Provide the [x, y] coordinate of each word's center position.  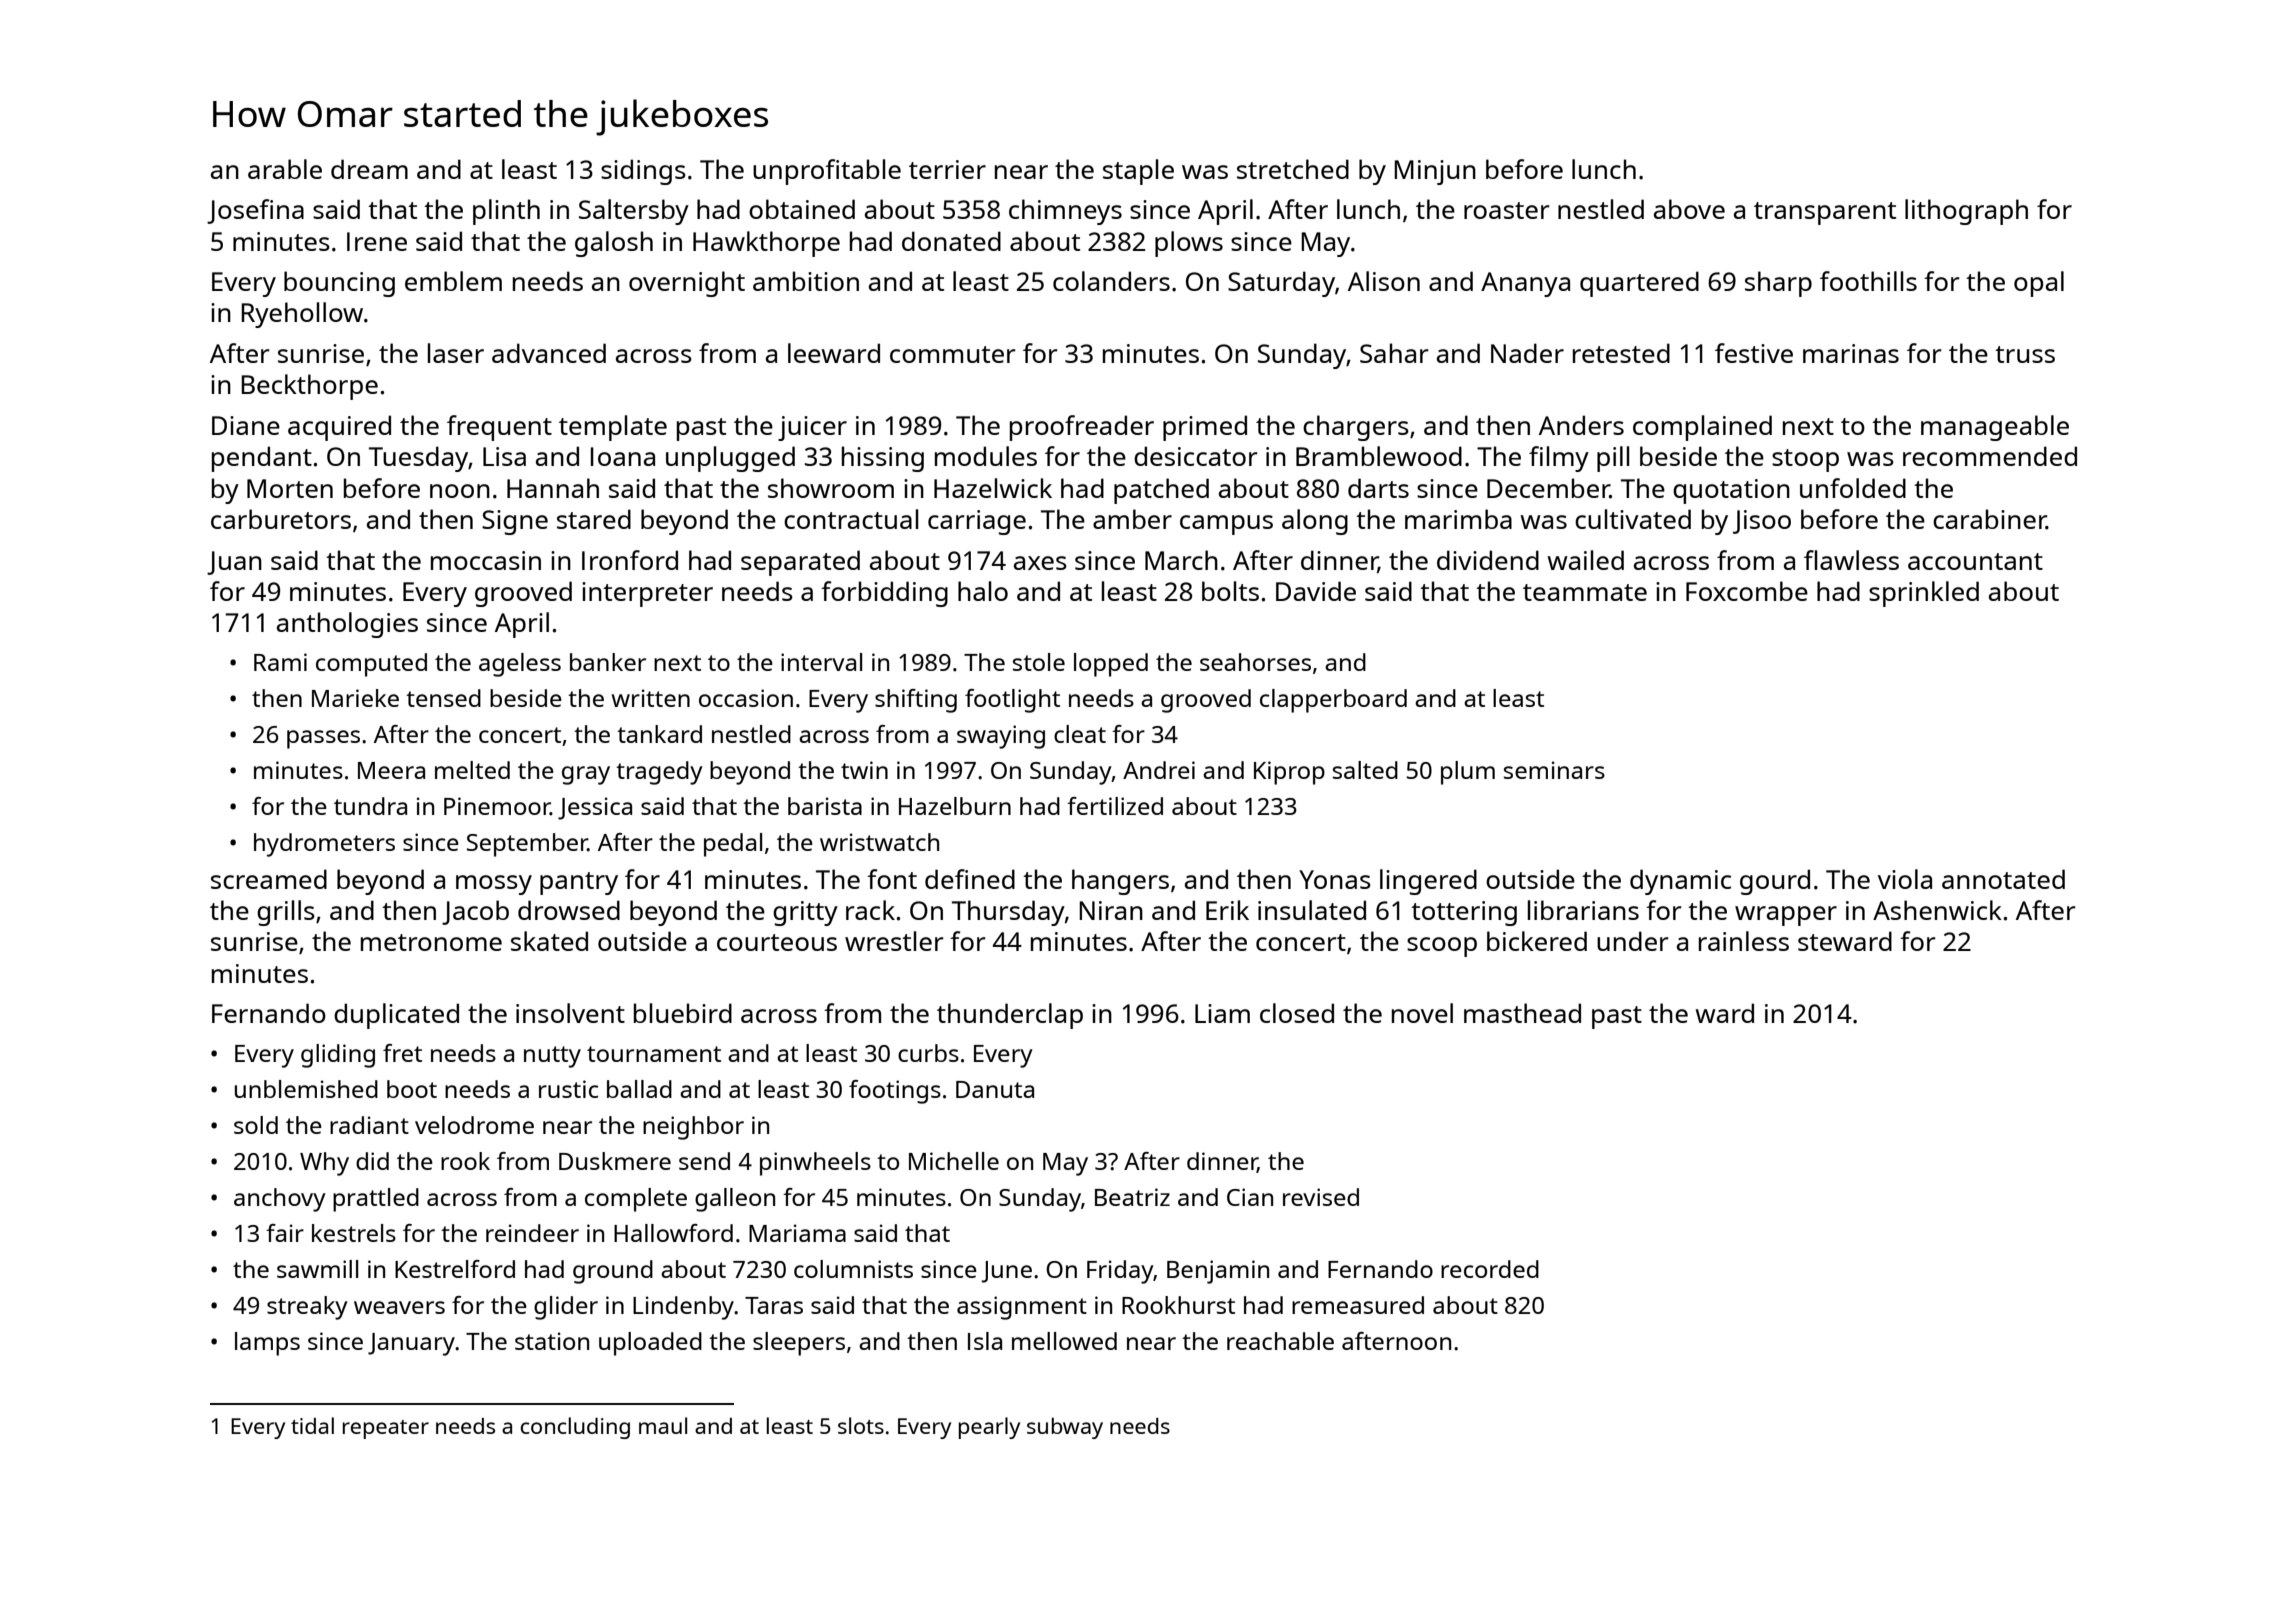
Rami [280, 662]
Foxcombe [1747, 591]
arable [285, 169]
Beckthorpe [309, 387]
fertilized [1115, 806]
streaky [307, 1308]
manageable [1995, 428]
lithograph [1966, 212]
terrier [947, 169]
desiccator [1195, 456]
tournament [654, 1054]
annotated [2003, 879]
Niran [1111, 910]
